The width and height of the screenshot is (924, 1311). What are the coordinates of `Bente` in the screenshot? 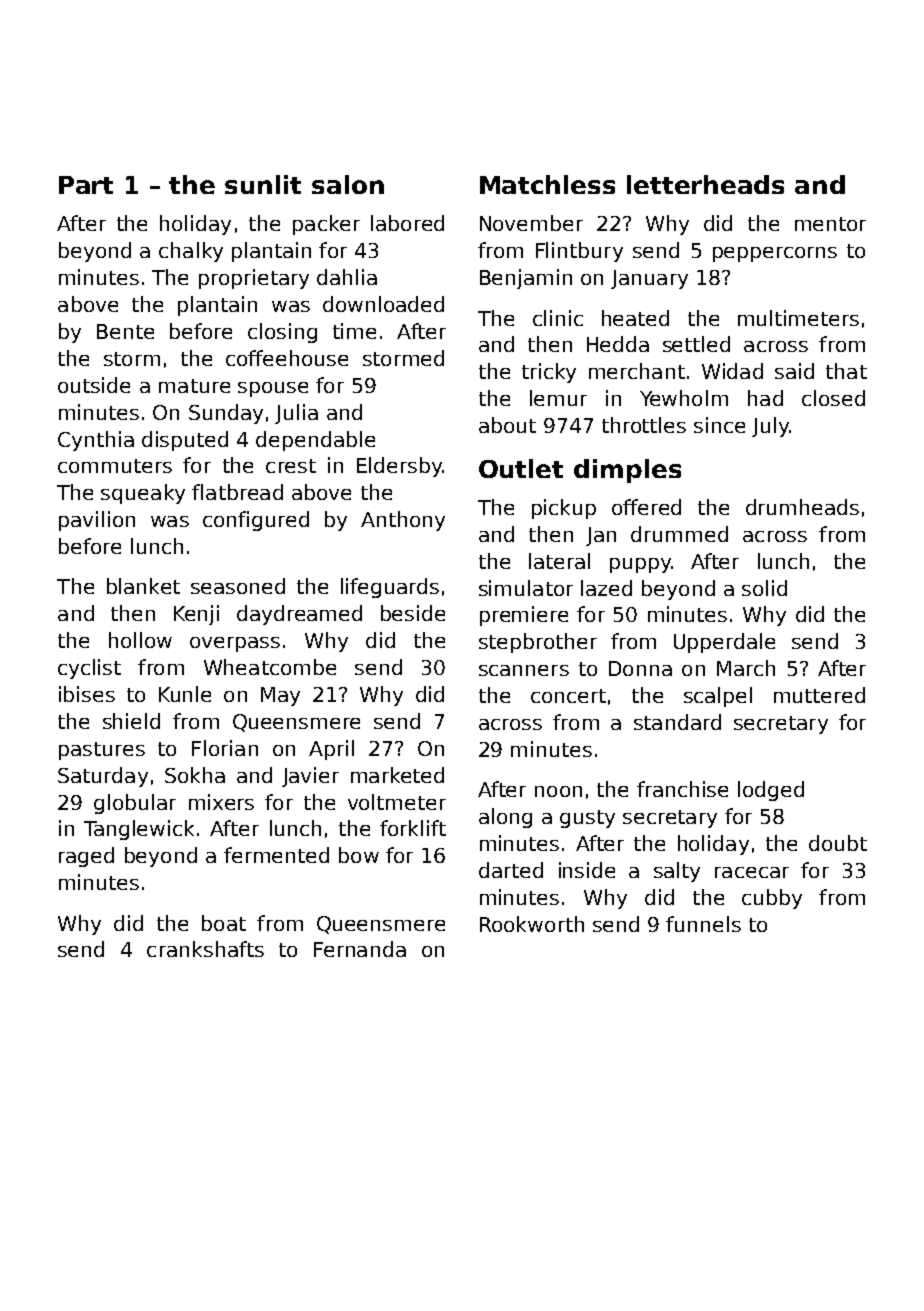 It's located at (125, 331).
